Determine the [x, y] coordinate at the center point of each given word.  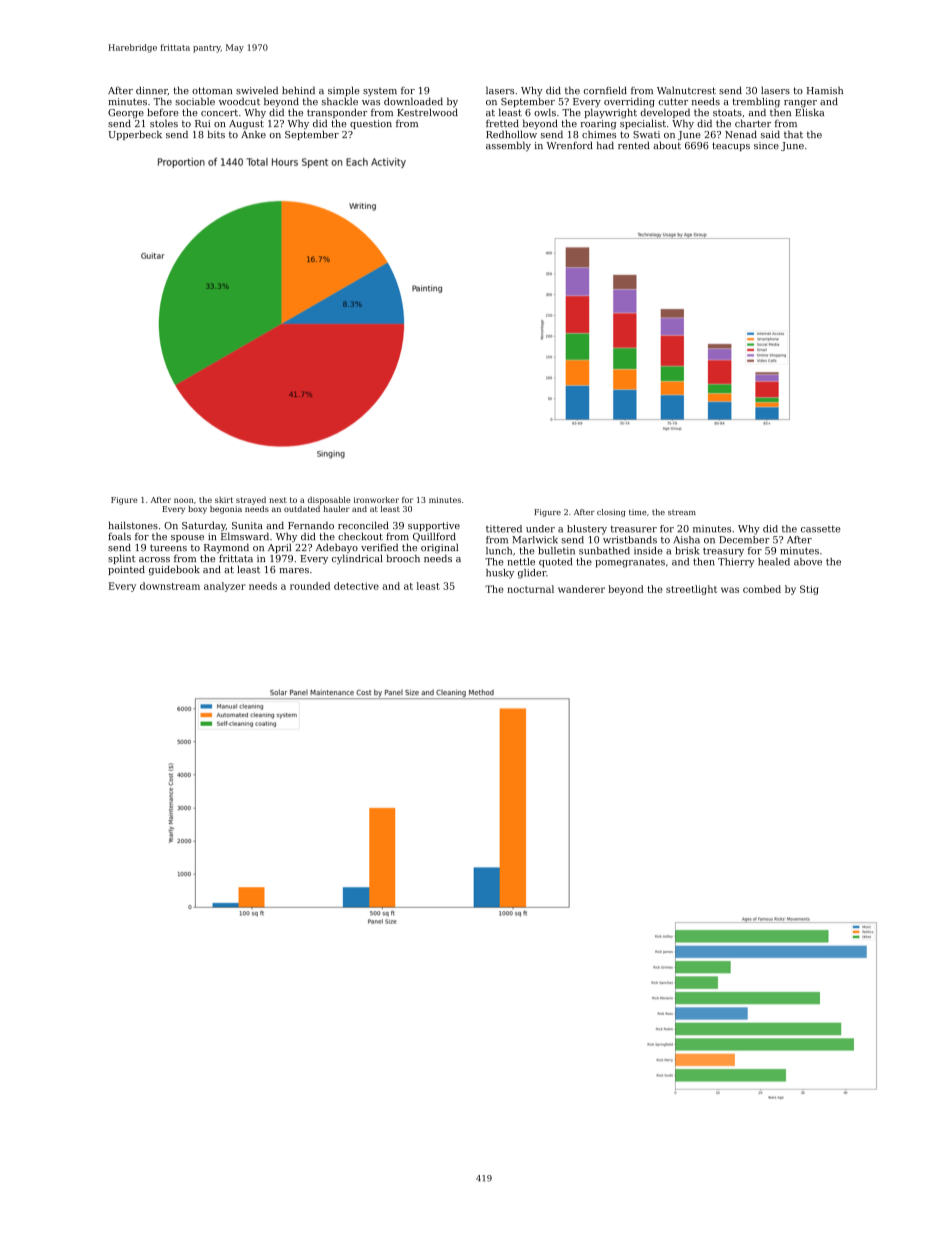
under [540, 529]
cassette [821, 529]
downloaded [413, 101]
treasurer [634, 529]
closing [611, 513]
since [766, 145]
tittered [504, 529]
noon [184, 500]
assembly [508, 146]
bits [216, 134]
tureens [168, 547]
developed [665, 113]
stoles [164, 123]
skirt [224, 500]
